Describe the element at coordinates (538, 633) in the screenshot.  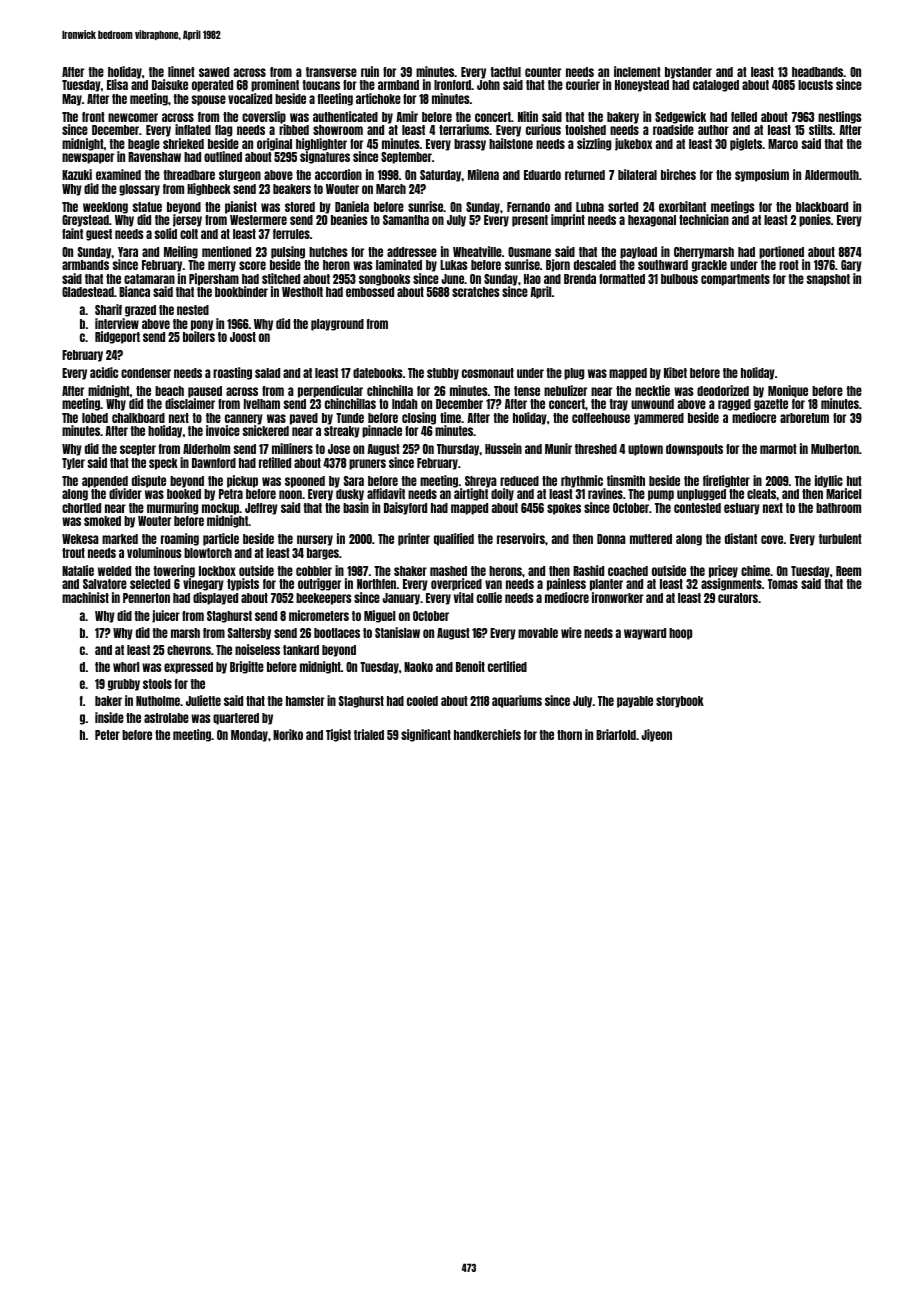
I see `movable` at that location.
